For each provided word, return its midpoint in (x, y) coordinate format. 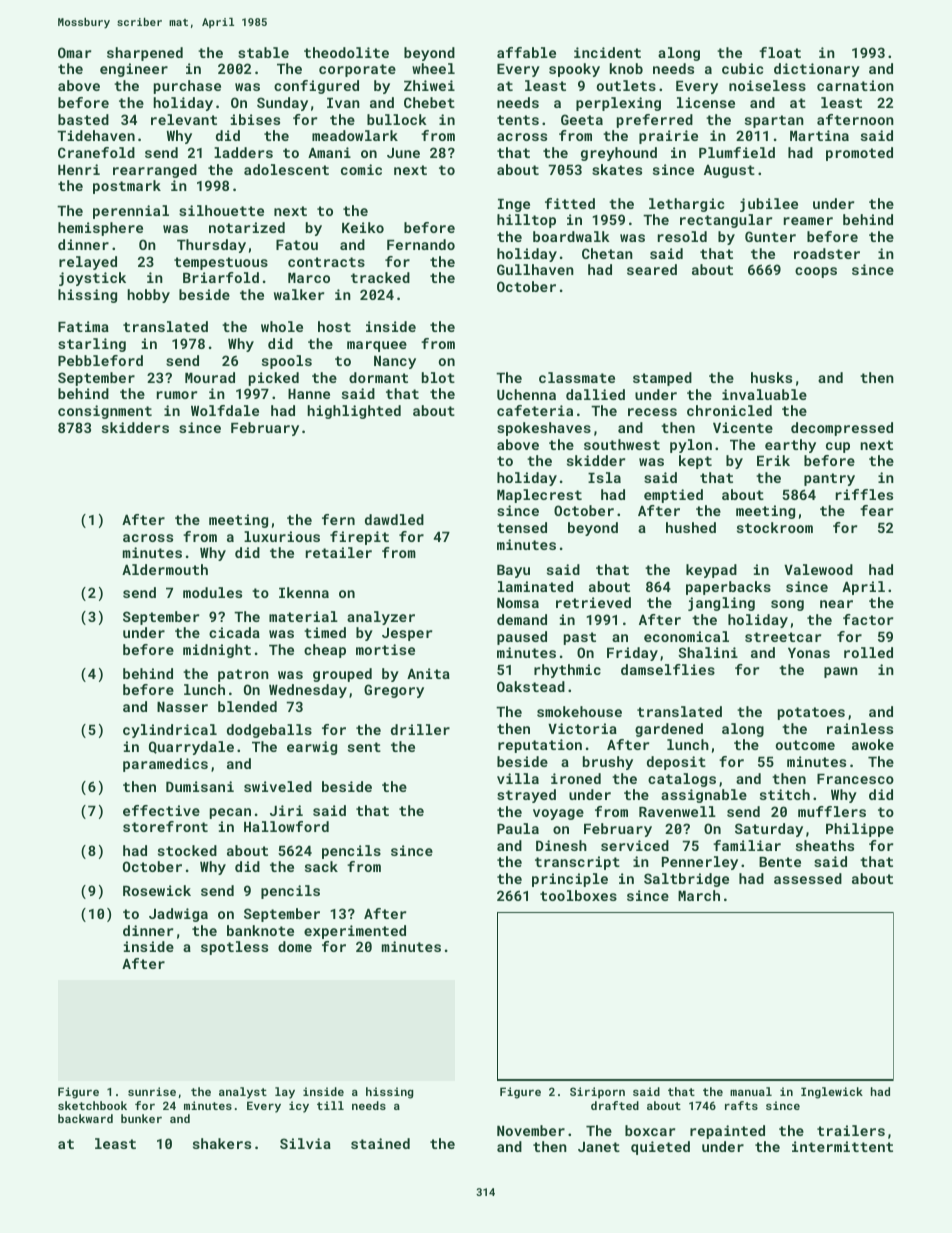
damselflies (668, 669)
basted (83, 119)
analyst (243, 1093)
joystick (92, 279)
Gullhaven (535, 269)
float (780, 52)
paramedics (165, 765)
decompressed (842, 429)
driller (420, 729)
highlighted (354, 412)
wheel (433, 68)
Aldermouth (165, 569)
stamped (662, 379)
